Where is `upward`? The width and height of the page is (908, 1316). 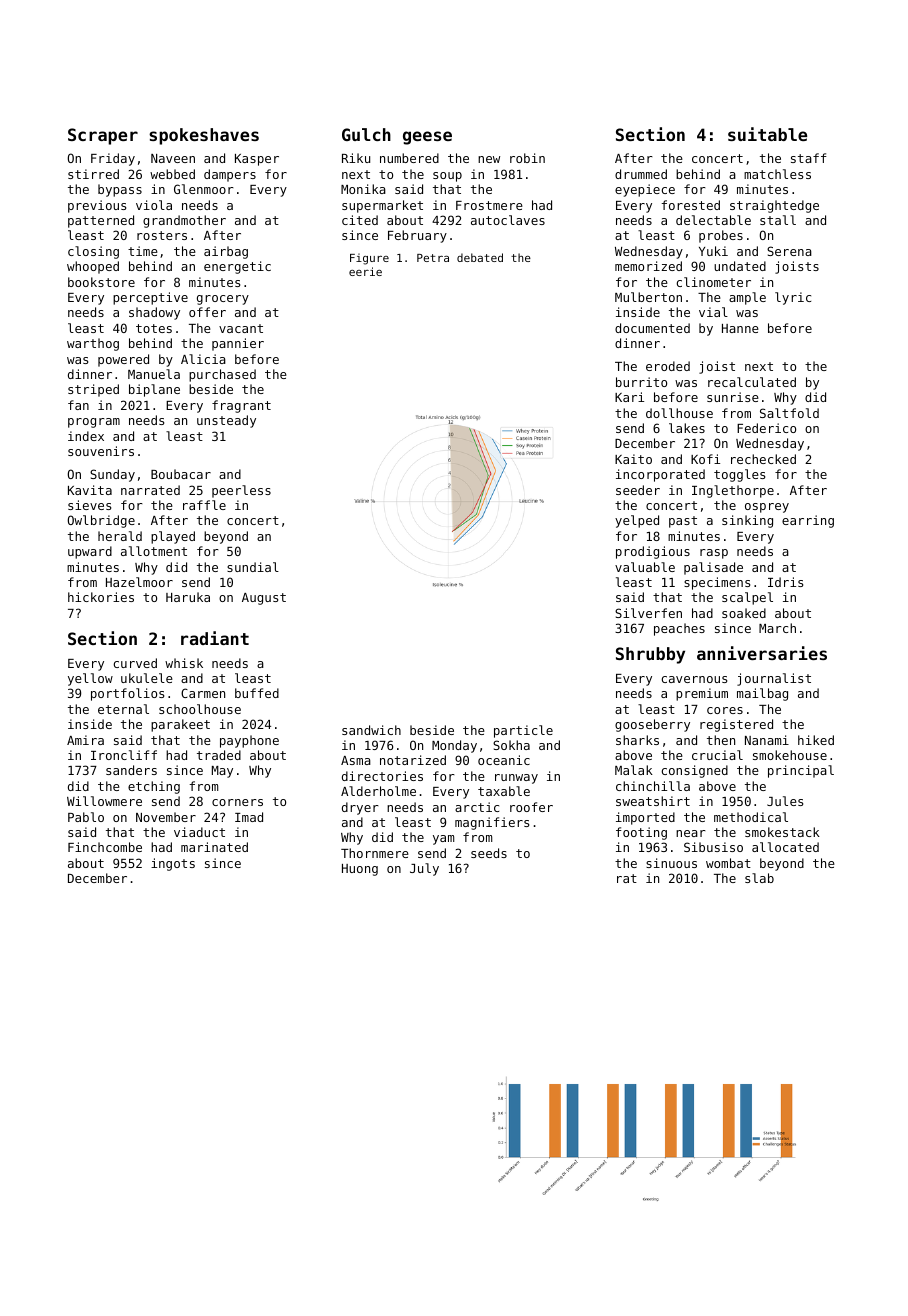
upward is located at coordinates (90, 552).
